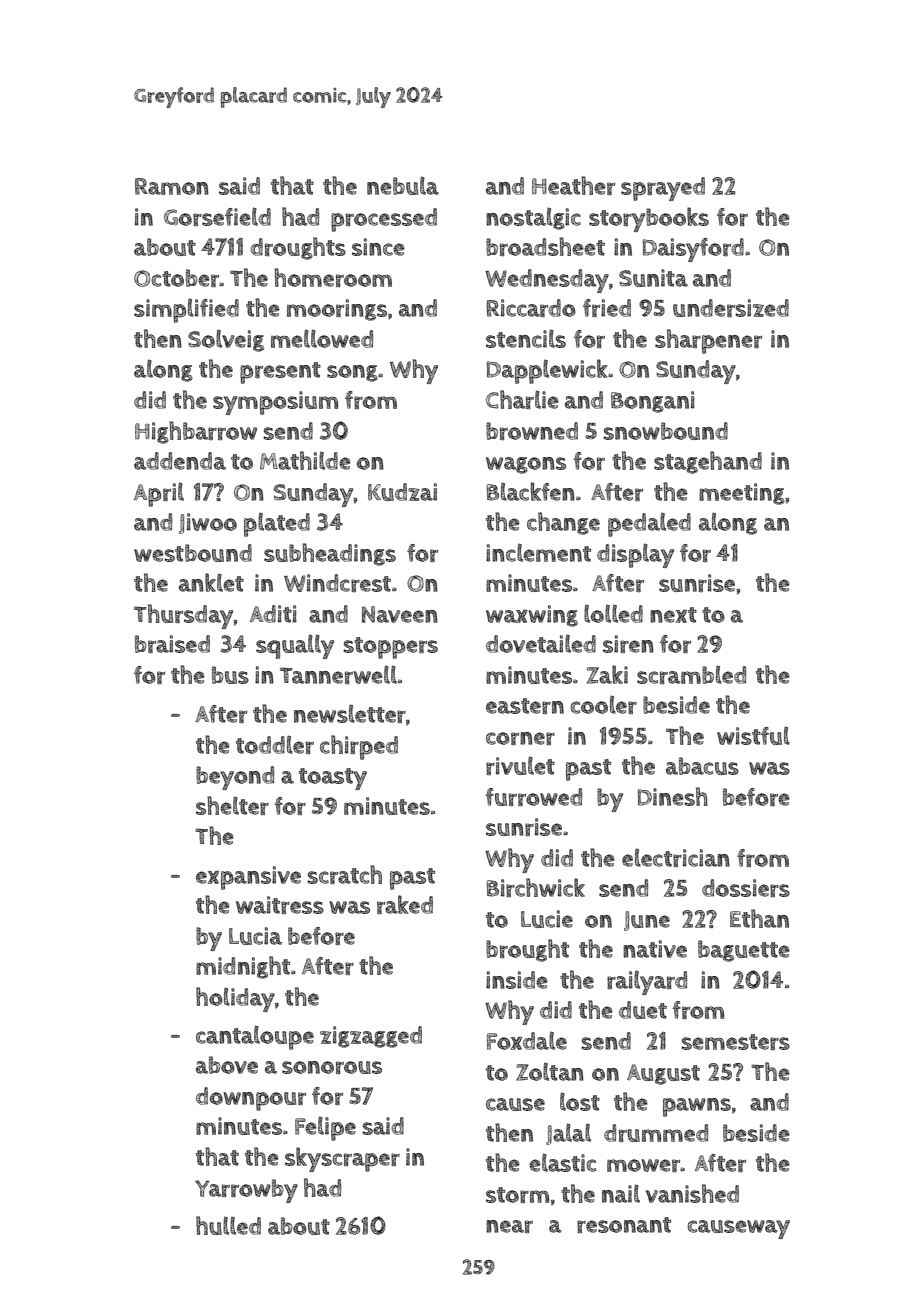 This page has width=924, height=1311. Describe the element at coordinates (275, 744) in the page. I see `toddler` at that location.
